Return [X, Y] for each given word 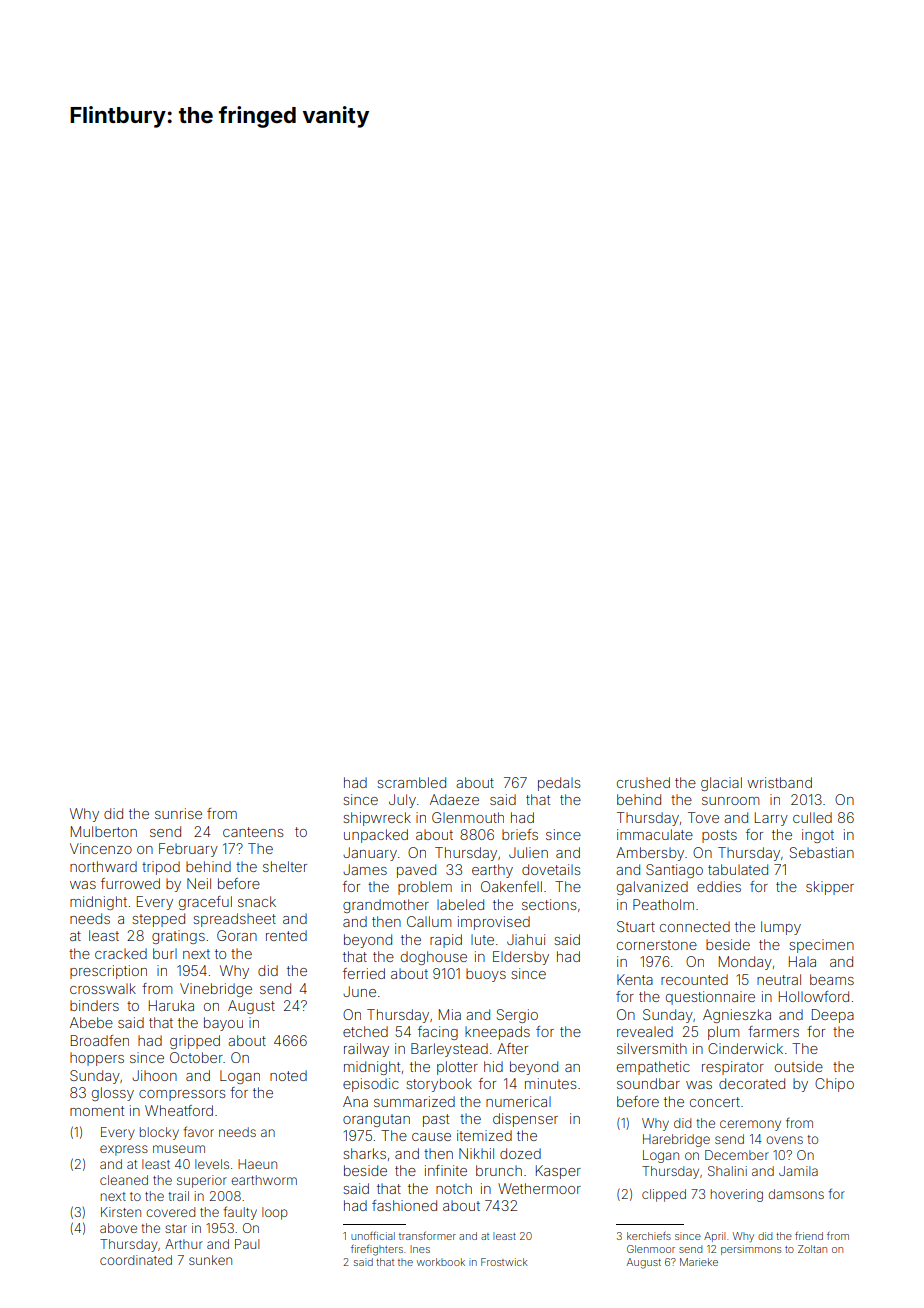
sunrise [178, 813]
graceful [205, 903]
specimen [821, 946]
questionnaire [710, 998]
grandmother [386, 906]
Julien [528, 852]
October [196, 1057]
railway [366, 1050]
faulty [240, 1213]
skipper [830, 888]
